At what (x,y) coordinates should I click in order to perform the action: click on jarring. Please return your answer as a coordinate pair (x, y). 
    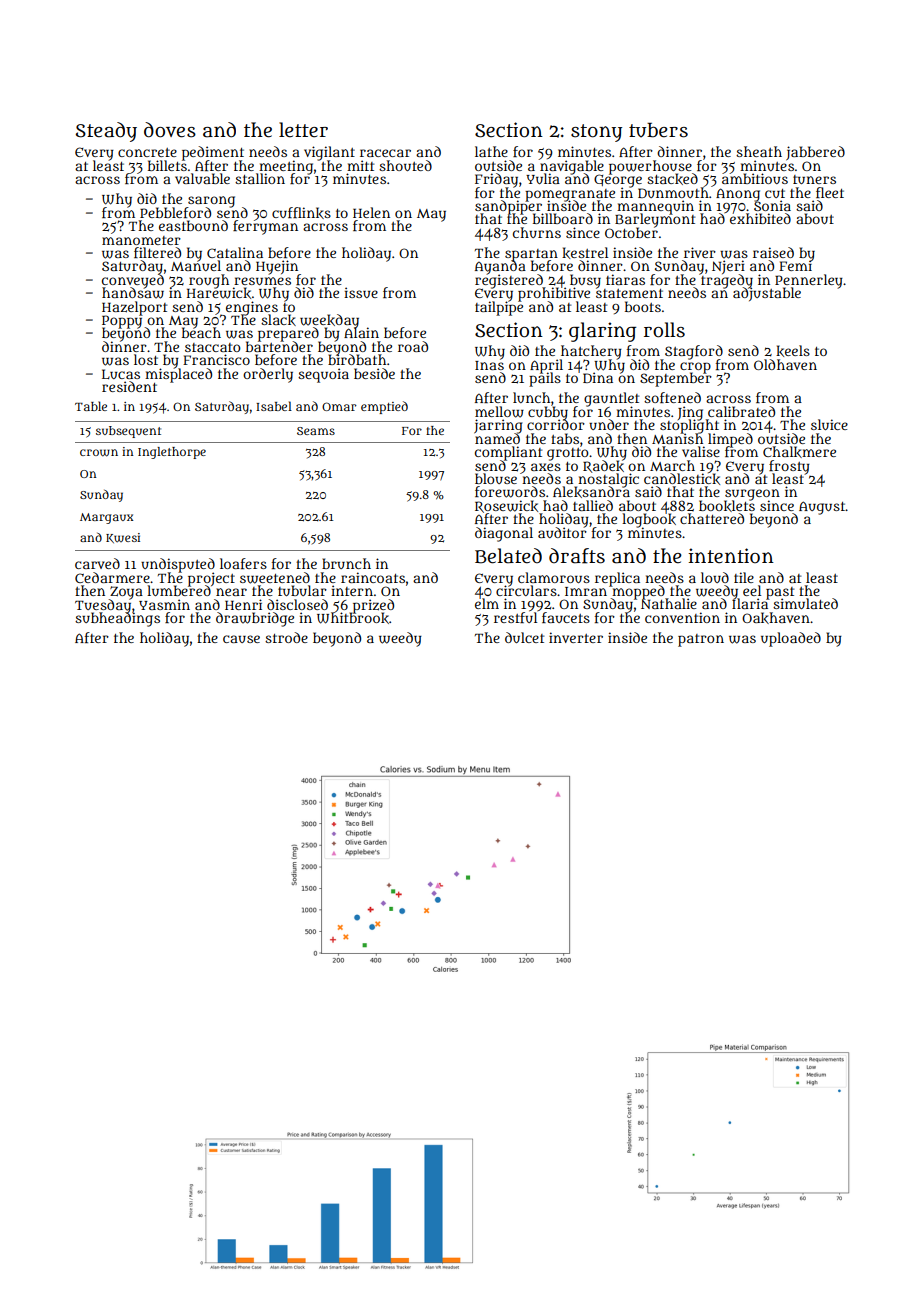
    Looking at the image, I should click on (498, 426).
